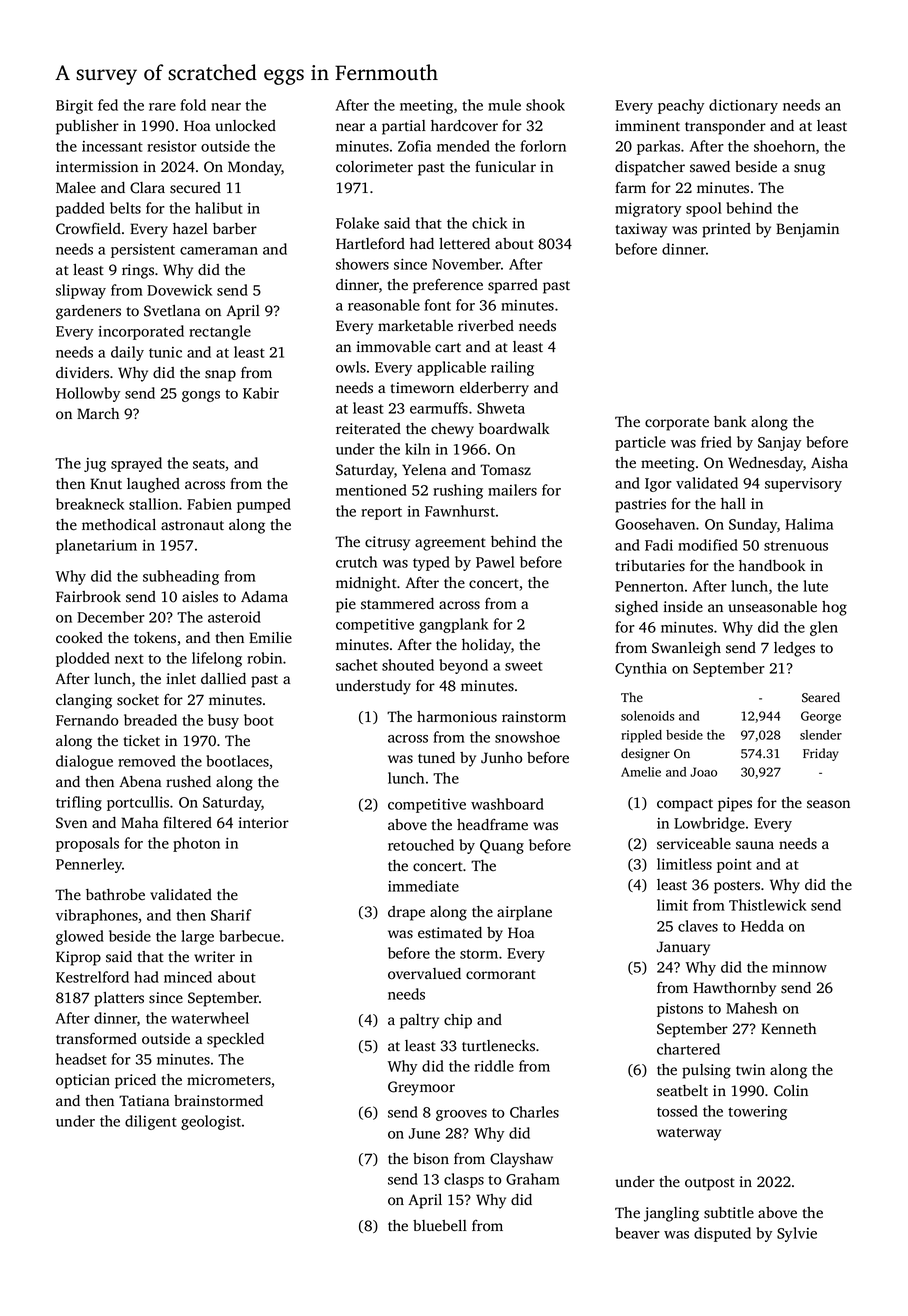 The width and height of the screenshot is (908, 1316). What do you see at coordinates (504, 105) in the screenshot?
I see `mule` at bounding box center [504, 105].
